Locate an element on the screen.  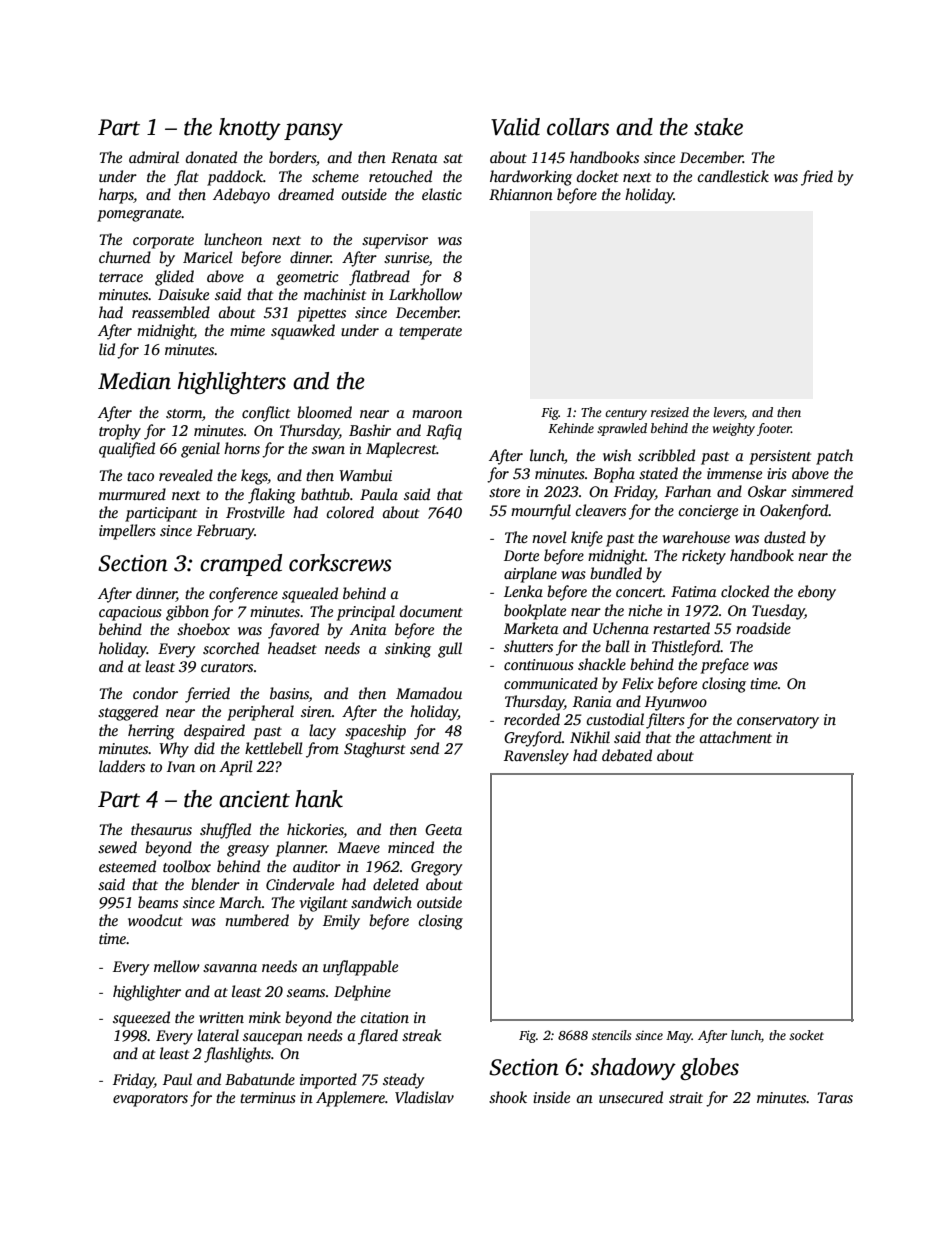
socket is located at coordinates (806, 1035).
